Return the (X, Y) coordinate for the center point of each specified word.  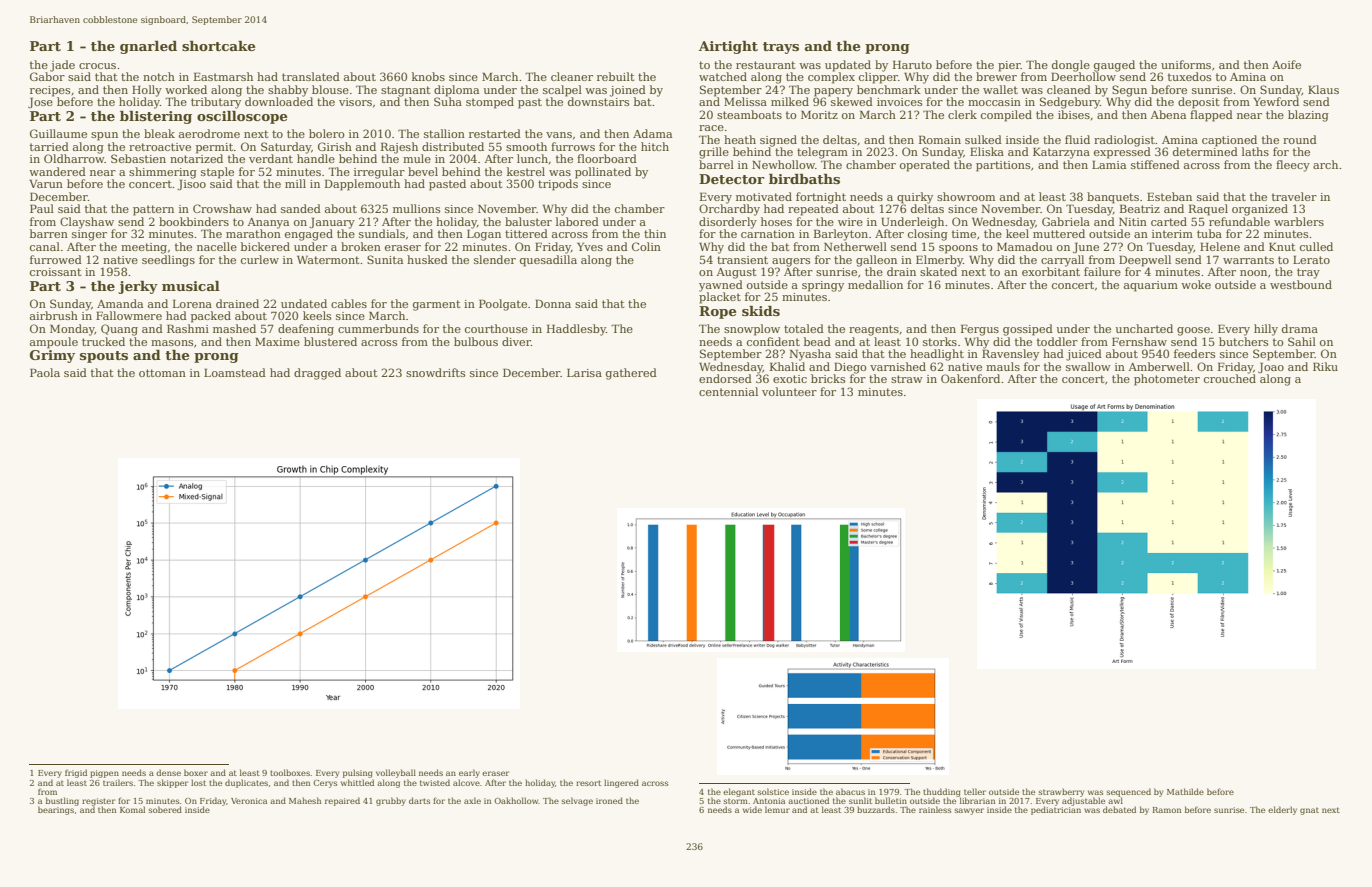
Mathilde (1185, 791)
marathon (253, 233)
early (469, 773)
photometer (1167, 380)
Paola (45, 372)
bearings (56, 811)
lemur (777, 809)
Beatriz (1140, 208)
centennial (728, 391)
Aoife (1286, 64)
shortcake (218, 46)
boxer (196, 772)
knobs (428, 76)
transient (742, 260)
